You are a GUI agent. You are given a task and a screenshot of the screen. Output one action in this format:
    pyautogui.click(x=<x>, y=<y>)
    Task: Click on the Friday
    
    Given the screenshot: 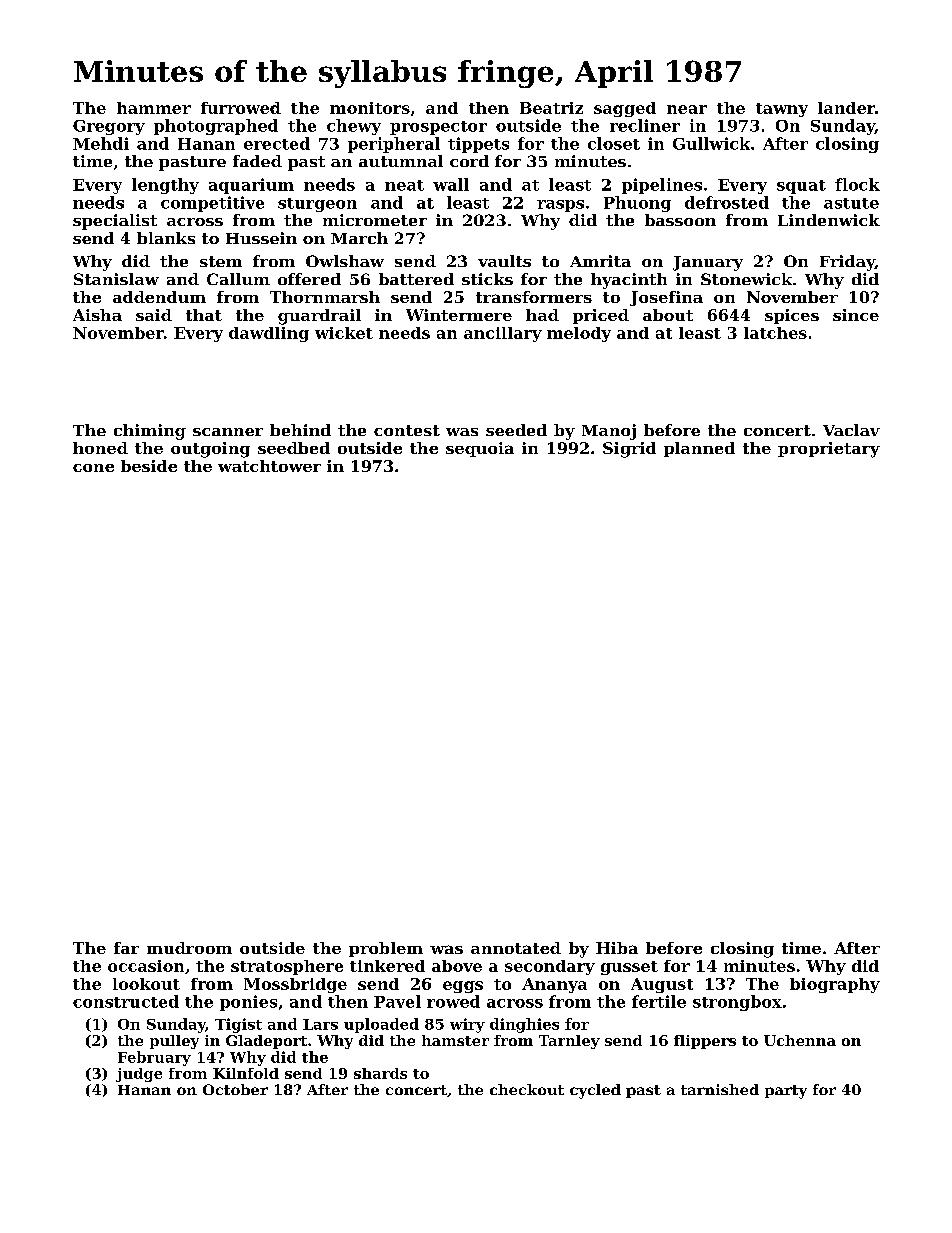 What is the action you would take?
    pyautogui.click(x=847, y=263)
